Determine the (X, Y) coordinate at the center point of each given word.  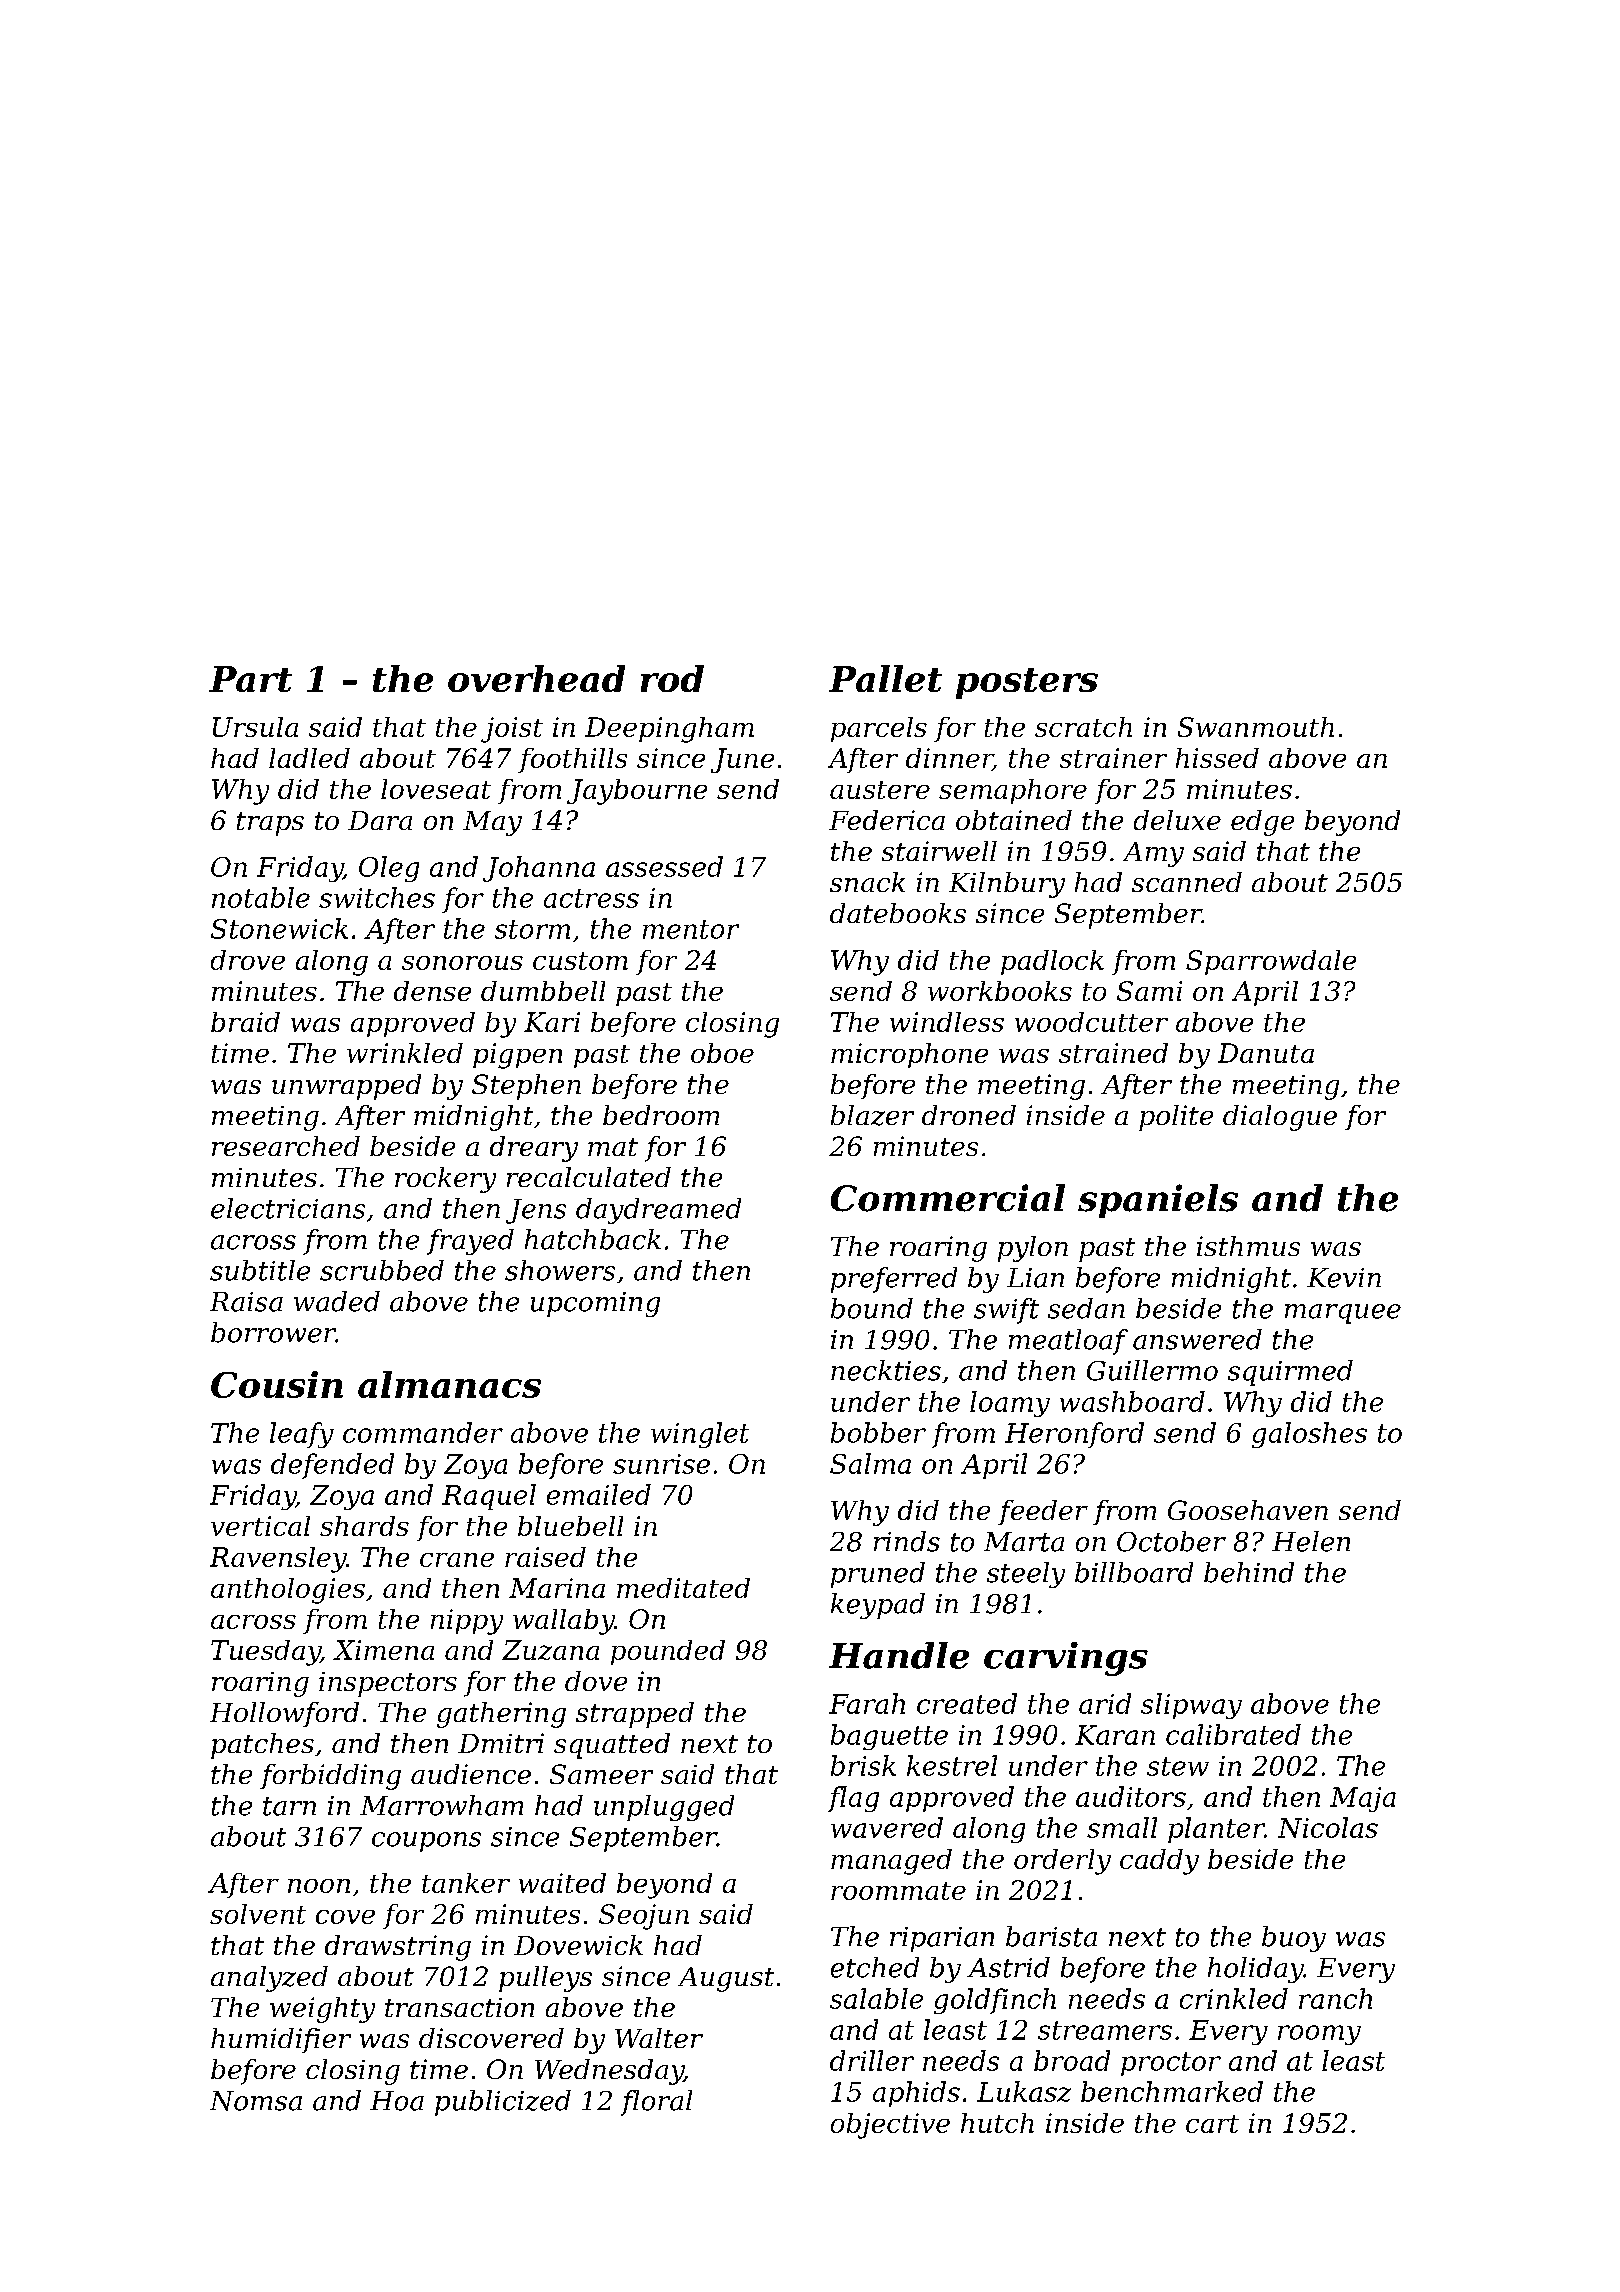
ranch (1335, 1998)
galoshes (1309, 1435)
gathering (501, 1715)
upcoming (595, 1304)
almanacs (449, 1384)
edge (1262, 823)
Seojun (644, 1917)
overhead (536, 678)
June (742, 760)
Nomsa (256, 2101)
